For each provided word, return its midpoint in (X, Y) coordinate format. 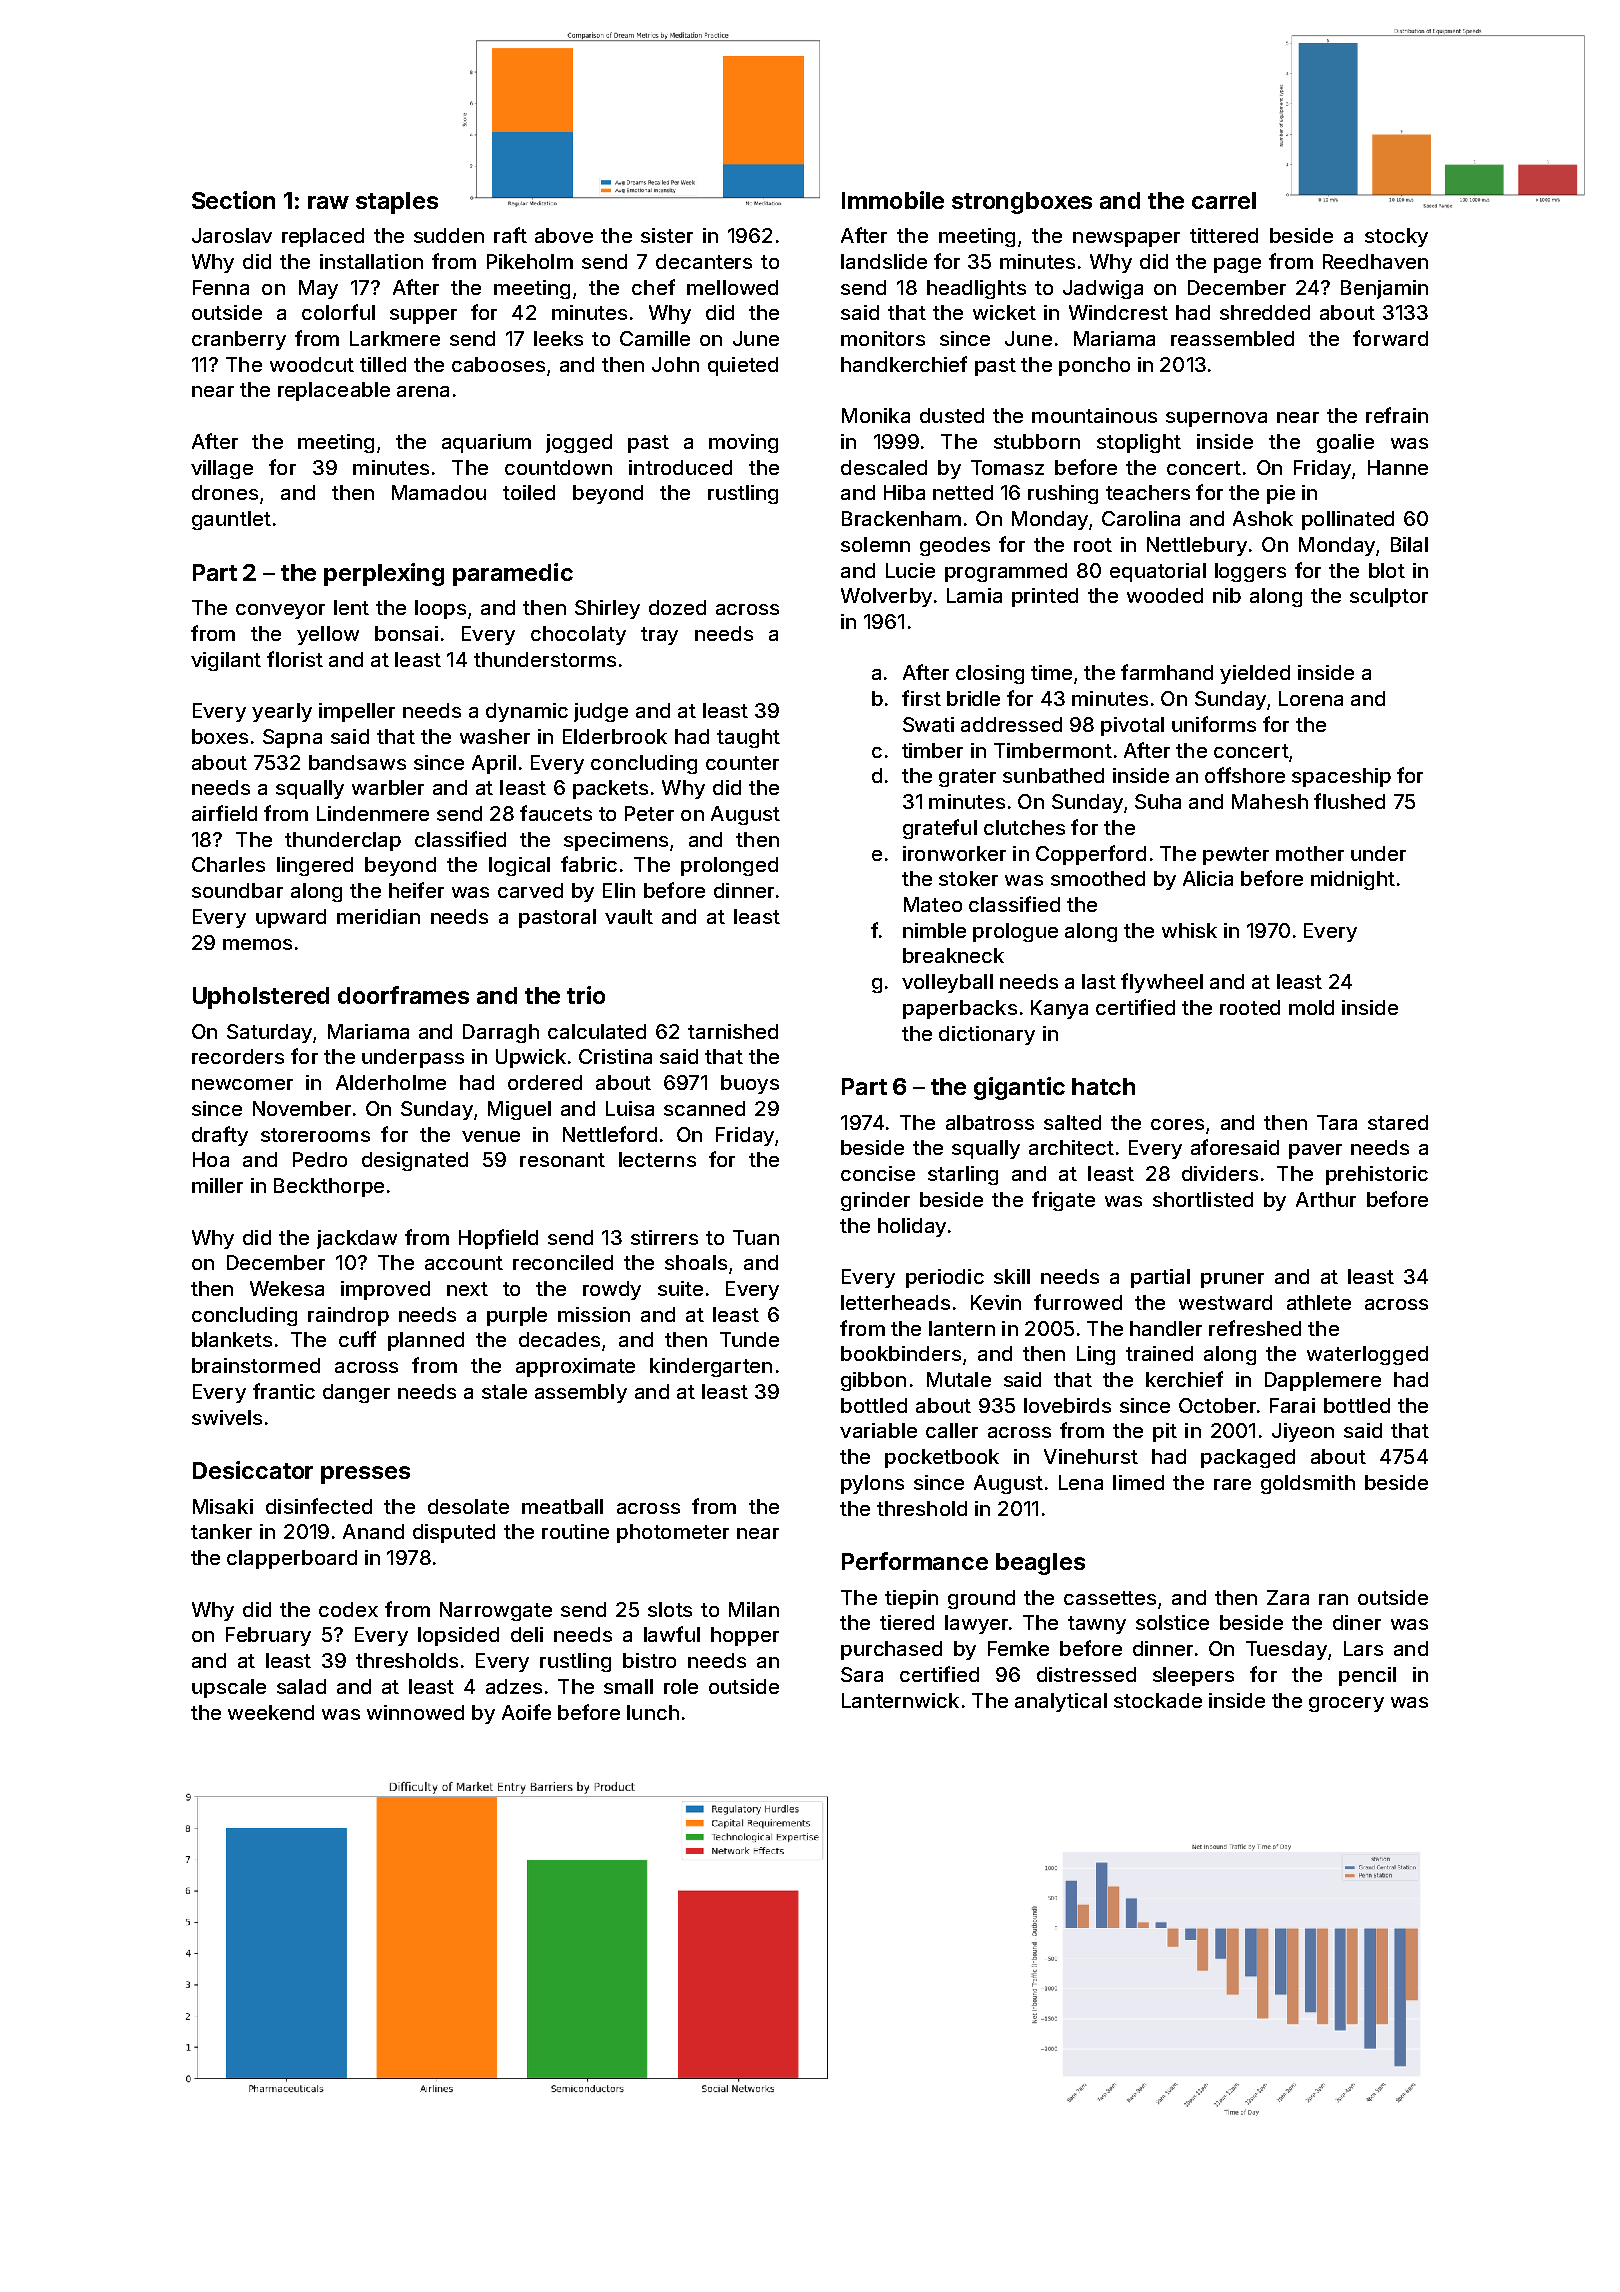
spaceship (1341, 777)
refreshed (1255, 1328)
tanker (221, 1531)
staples (397, 203)
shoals (696, 1262)
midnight (1353, 880)
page (1237, 265)
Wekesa (287, 1288)
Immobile (893, 200)
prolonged (729, 866)
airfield (224, 813)
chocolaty (578, 635)
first (921, 698)
